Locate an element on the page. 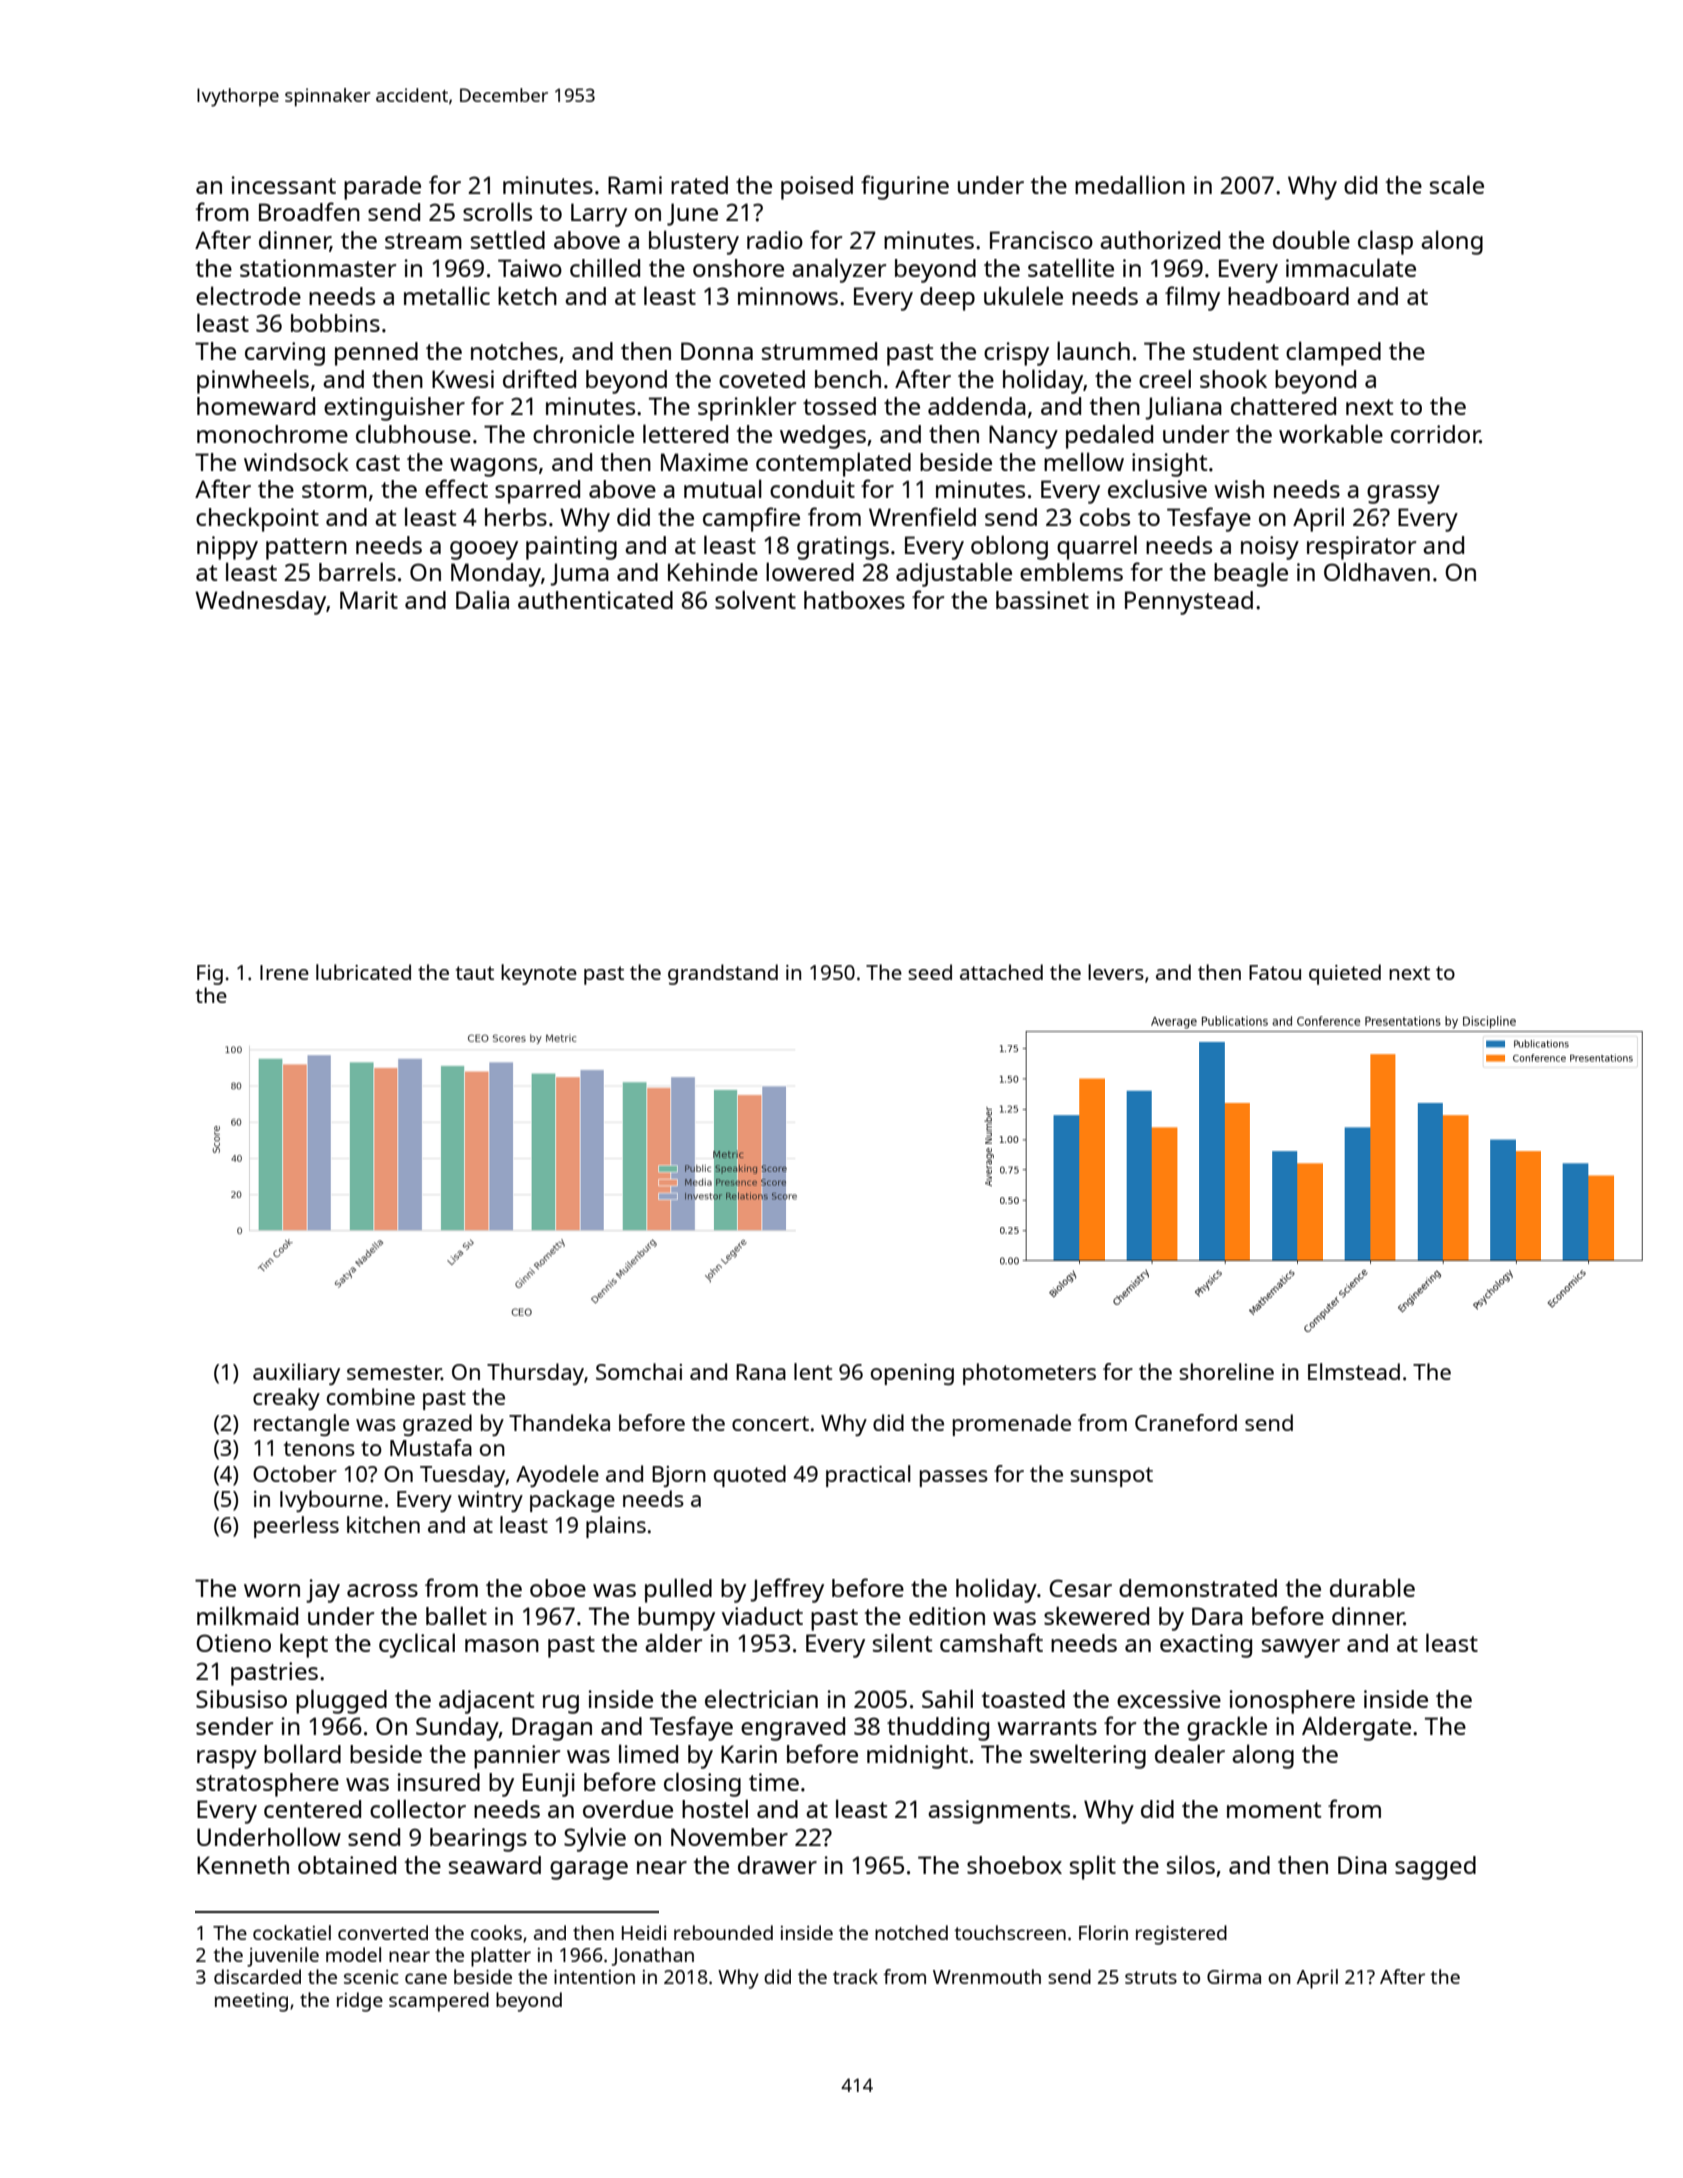 This image has width=1683, height=2178. Irene is located at coordinates (284, 972).
